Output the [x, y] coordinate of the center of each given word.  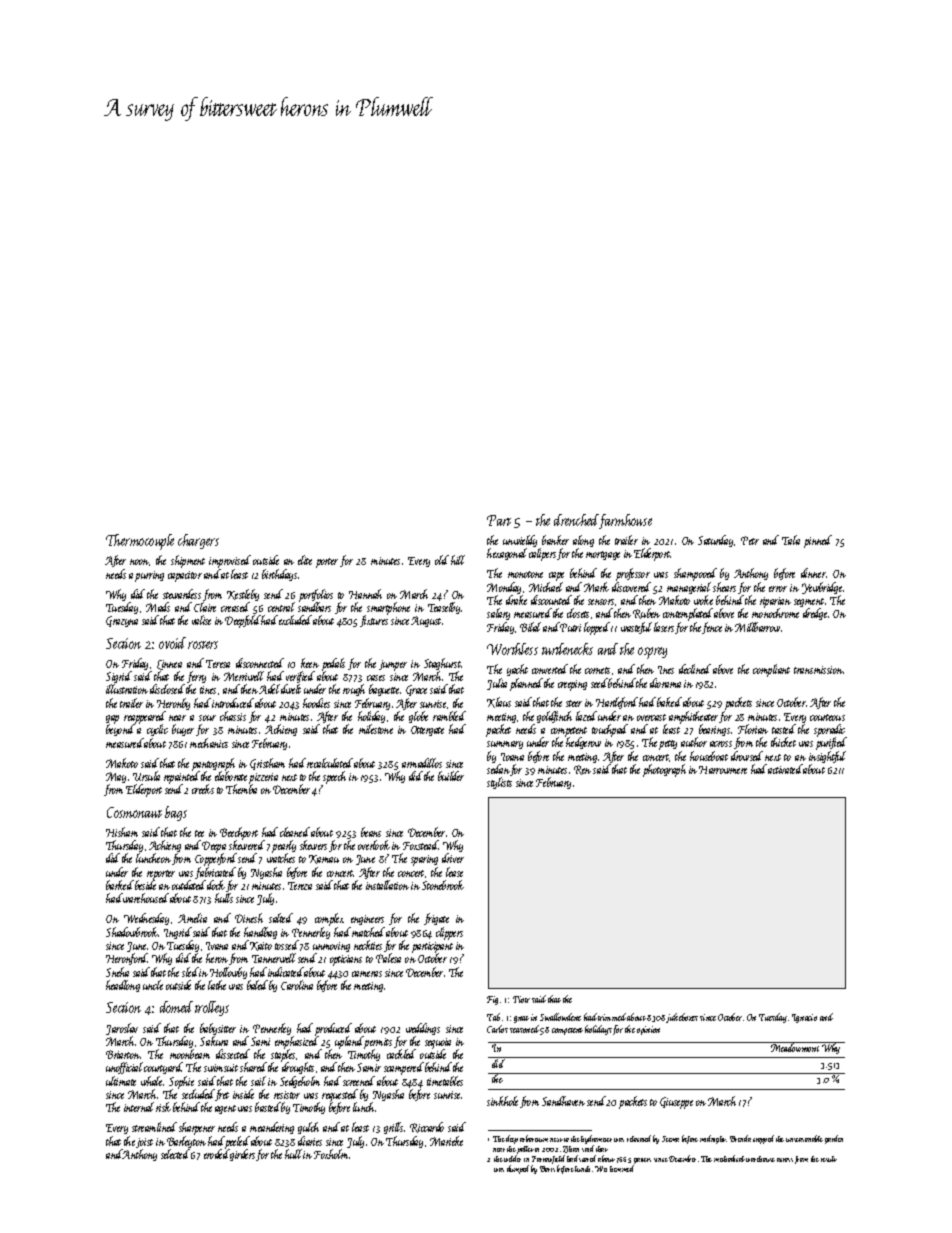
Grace [416, 690]
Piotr [521, 999]
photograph [664, 770]
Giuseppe [676, 1103]
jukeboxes [682, 1018]
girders [242, 1155]
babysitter [218, 1029]
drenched [577, 521]
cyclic [157, 730]
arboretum [534, 1138]
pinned [818, 541]
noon [140, 562]
